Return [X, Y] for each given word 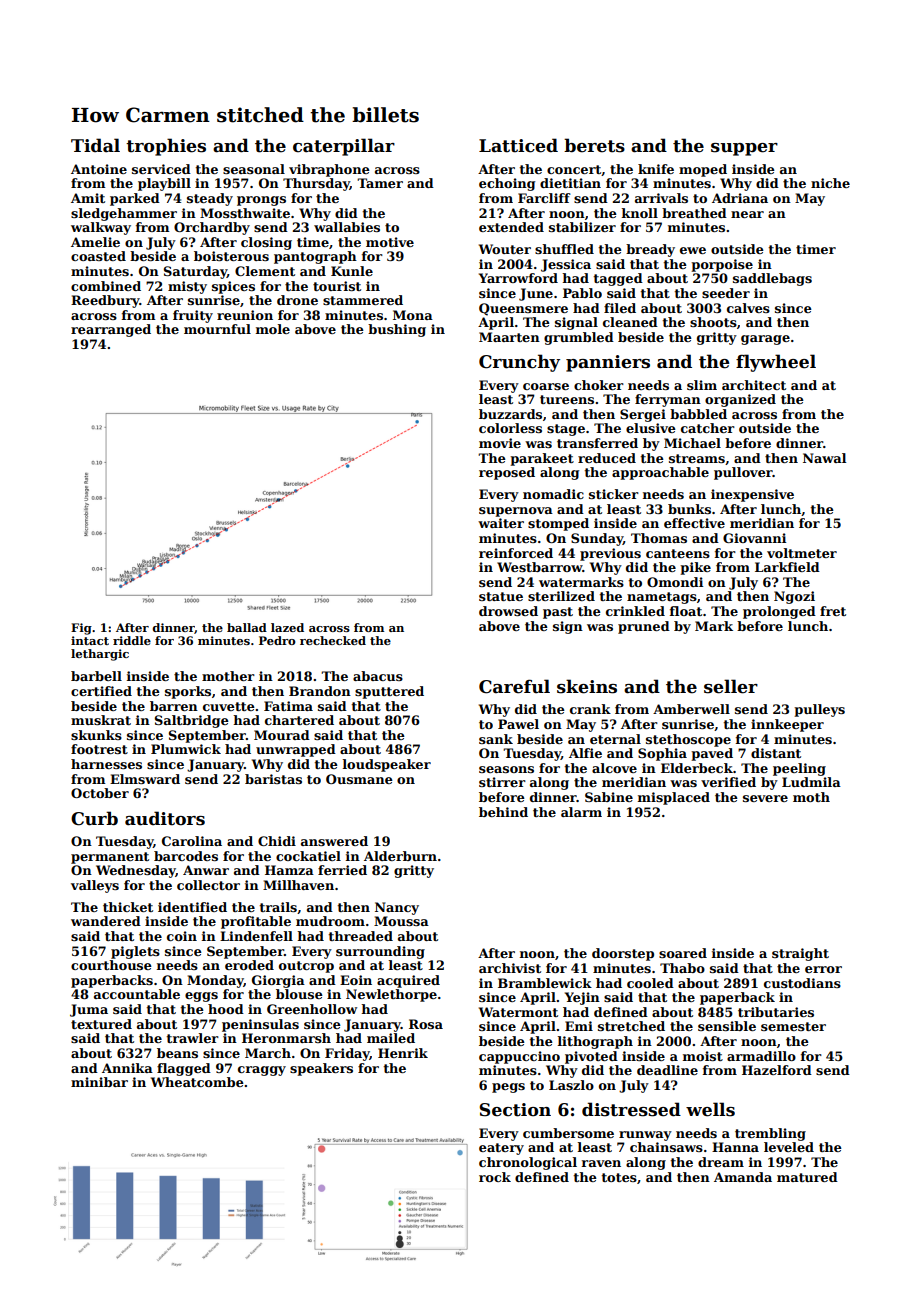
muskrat [101, 720]
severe [765, 798]
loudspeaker [387, 765]
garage [765, 340]
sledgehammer [124, 214]
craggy [262, 1071]
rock [495, 1177]
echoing [507, 184]
